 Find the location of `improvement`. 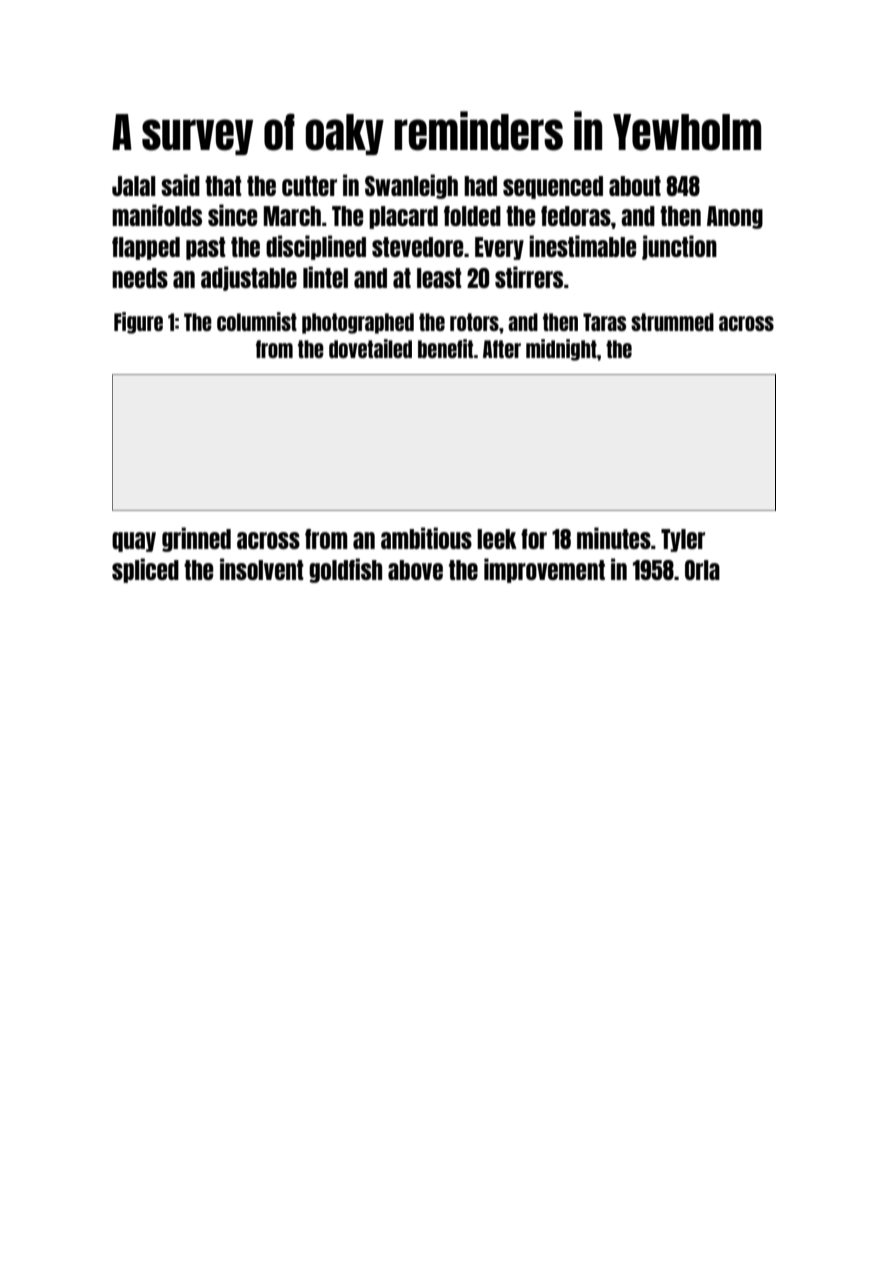

improvement is located at coordinates (544, 570).
